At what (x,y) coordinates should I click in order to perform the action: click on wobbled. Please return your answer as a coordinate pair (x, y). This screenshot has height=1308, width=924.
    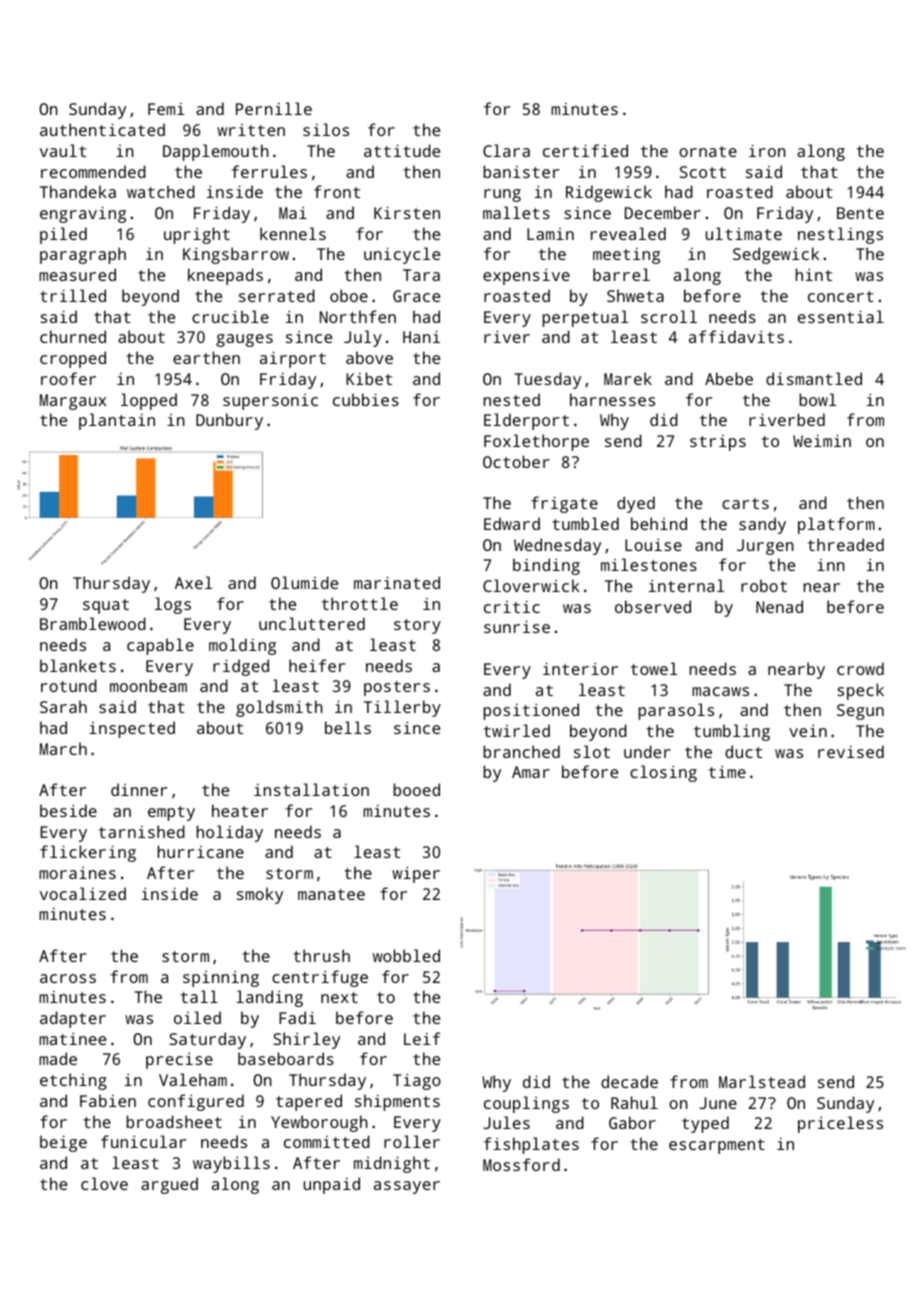
    Looking at the image, I should click on (406, 955).
